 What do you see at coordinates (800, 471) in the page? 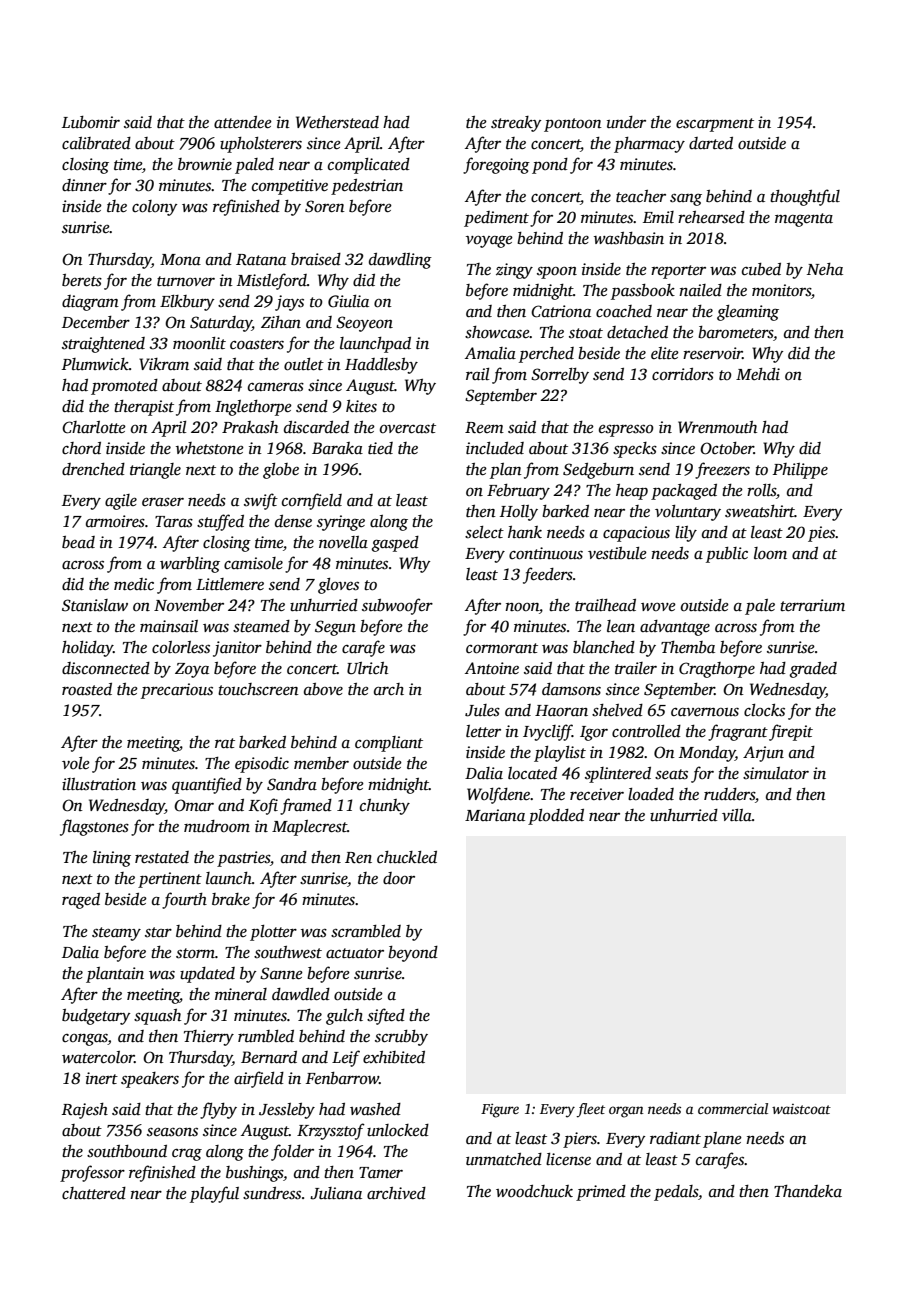
I see `Philippe` at bounding box center [800, 471].
